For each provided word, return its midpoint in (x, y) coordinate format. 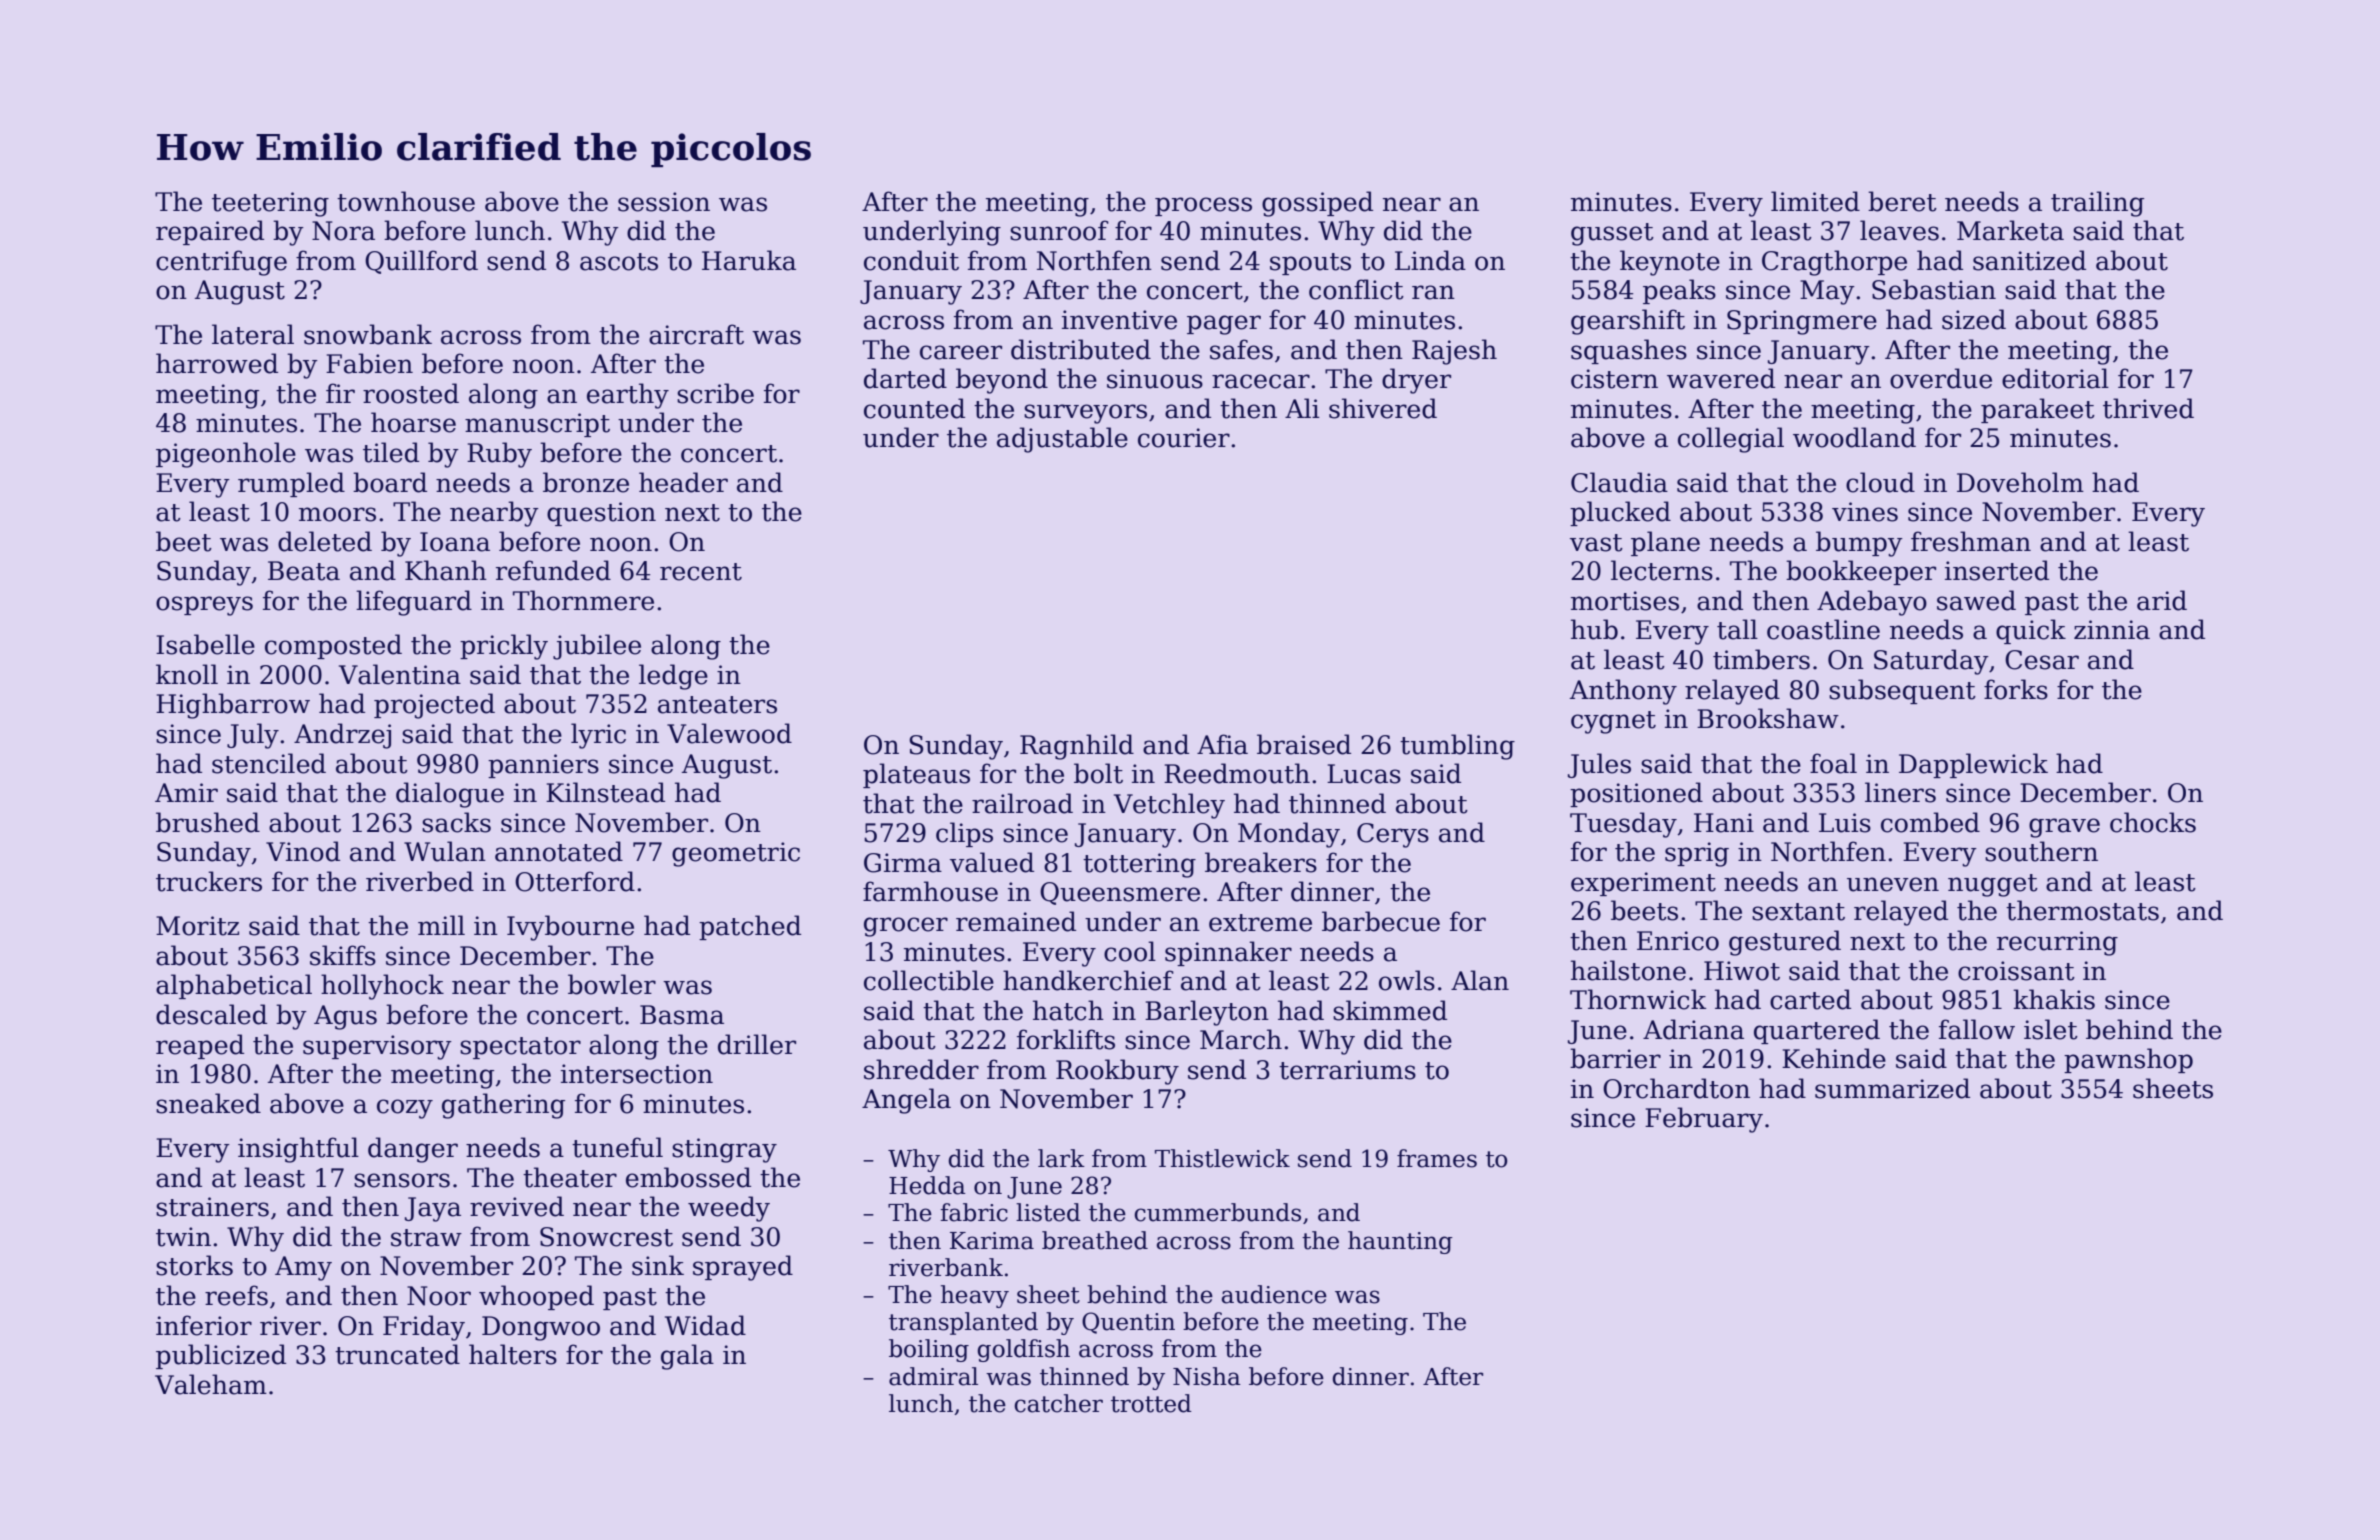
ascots (619, 262)
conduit (911, 260)
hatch (1068, 1010)
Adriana (1693, 1029)
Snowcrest (606, 1237)
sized (1974, 319)
